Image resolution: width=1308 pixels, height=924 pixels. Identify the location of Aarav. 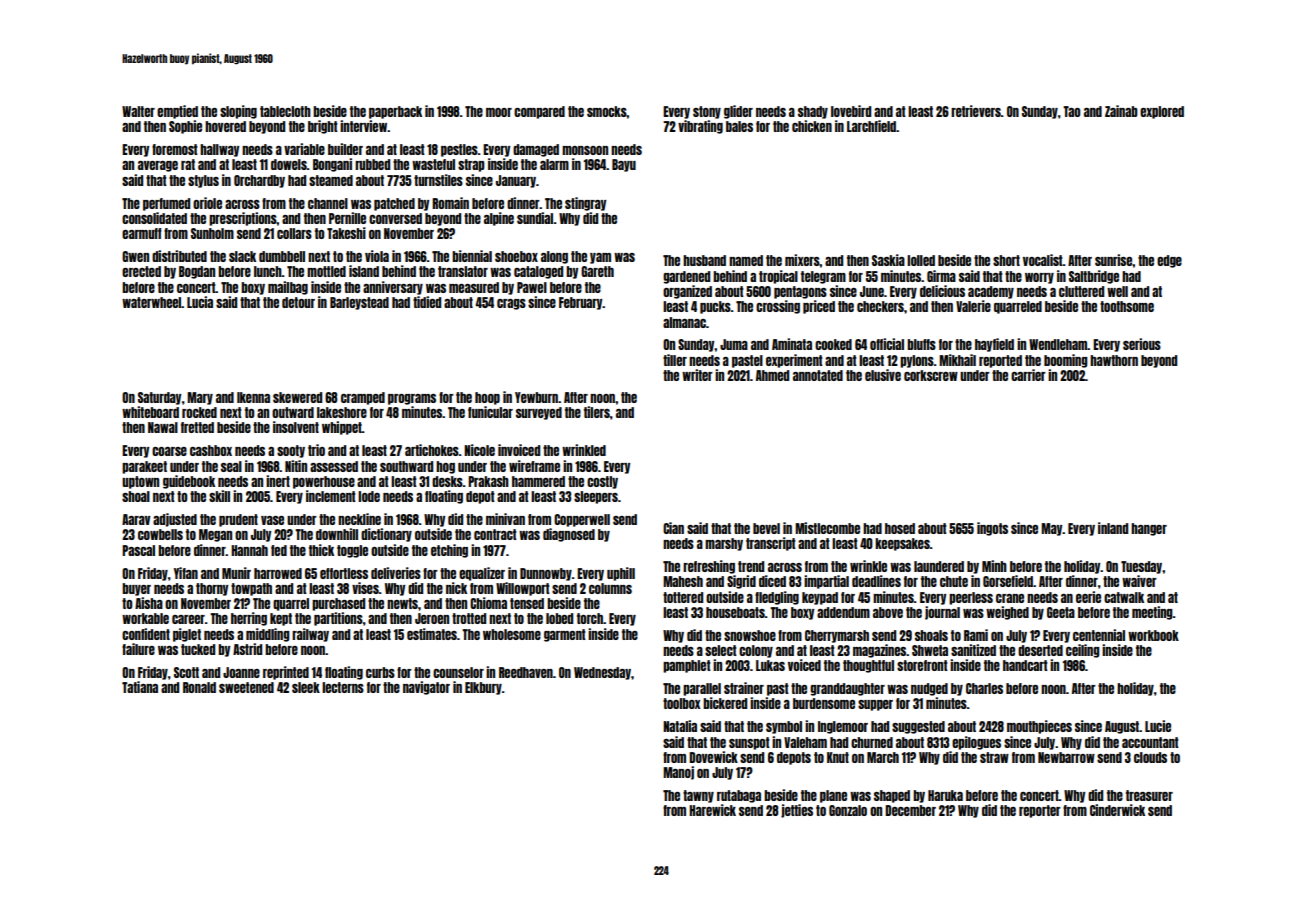
(136, 519).
